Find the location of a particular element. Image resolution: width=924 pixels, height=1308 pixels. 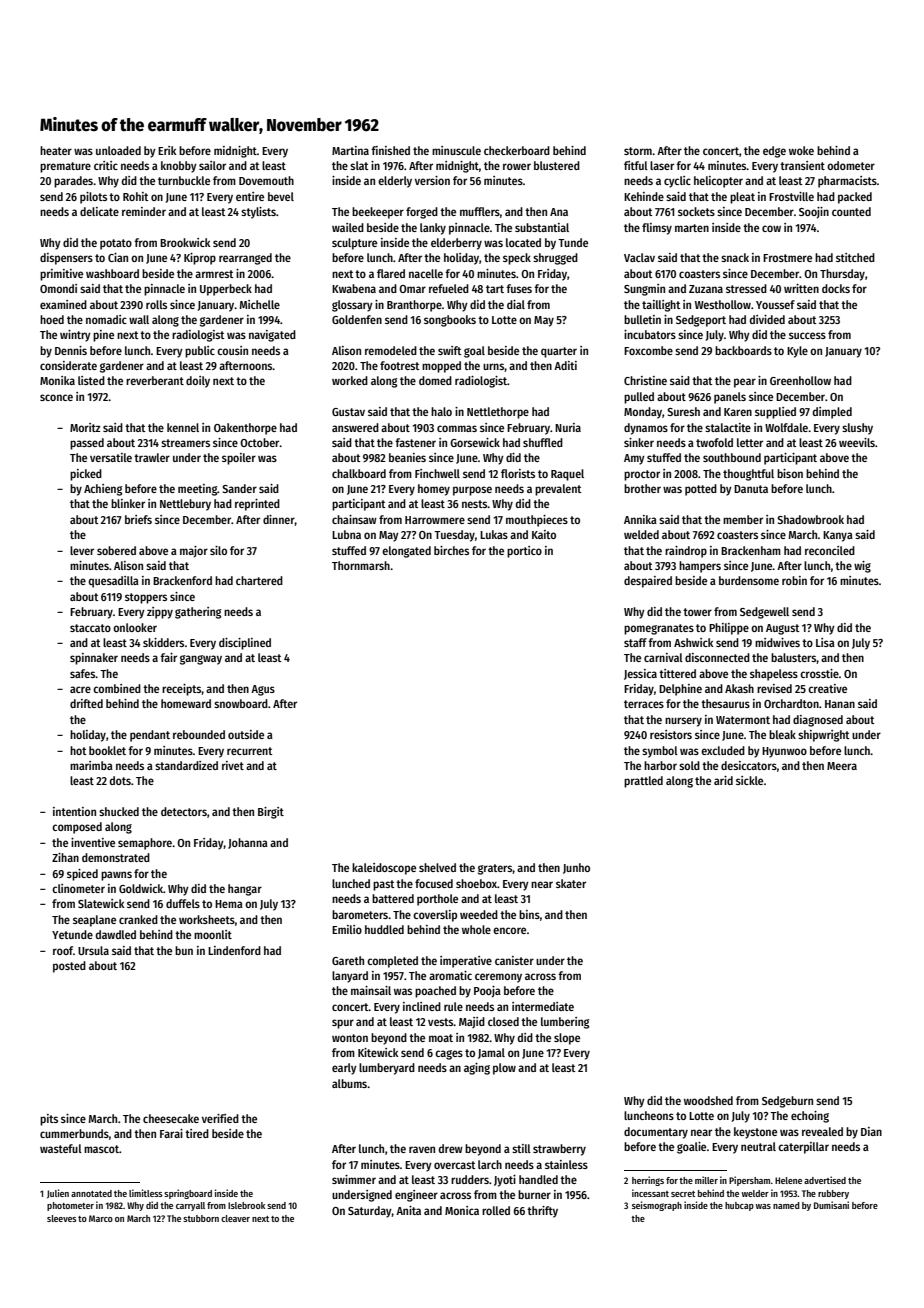

wig is located at coordinates (862, 567).
